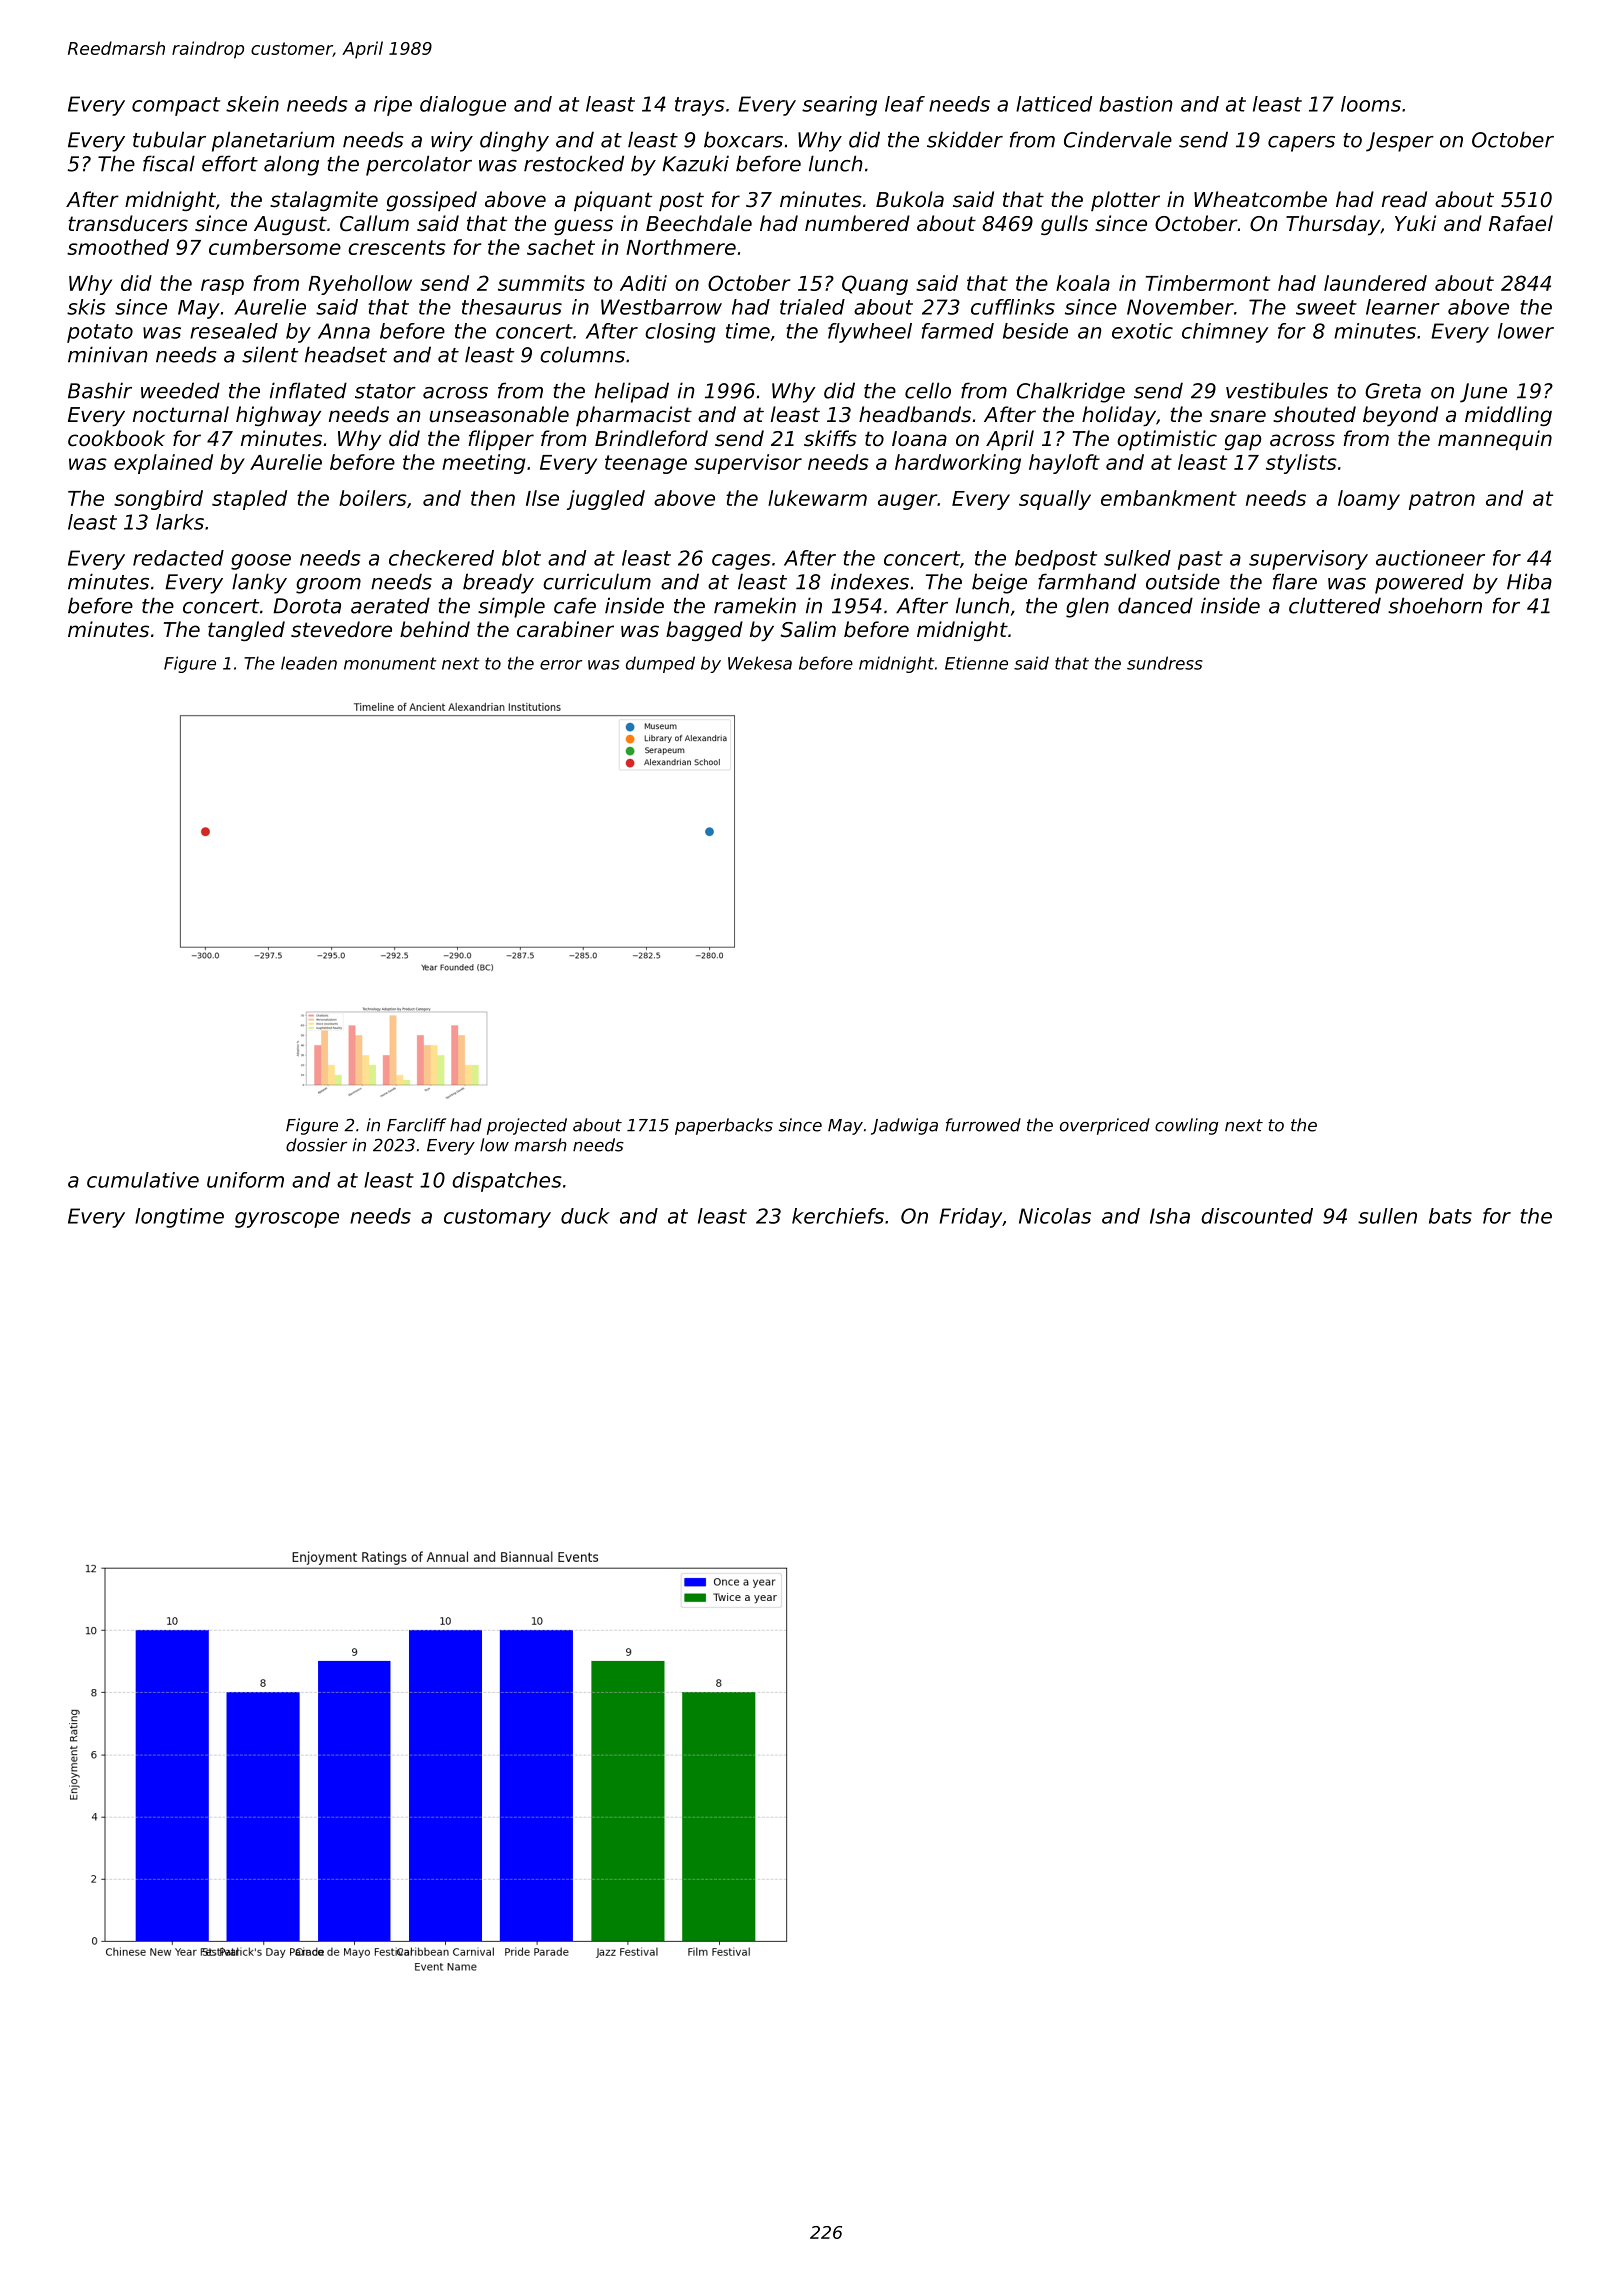 Image resolution: width=1620 pixels, height=2292 pixels. What do you see at coordinates (1435, 605) in the image?
I see `shoehorn` at bounding box center [1435, 605].
